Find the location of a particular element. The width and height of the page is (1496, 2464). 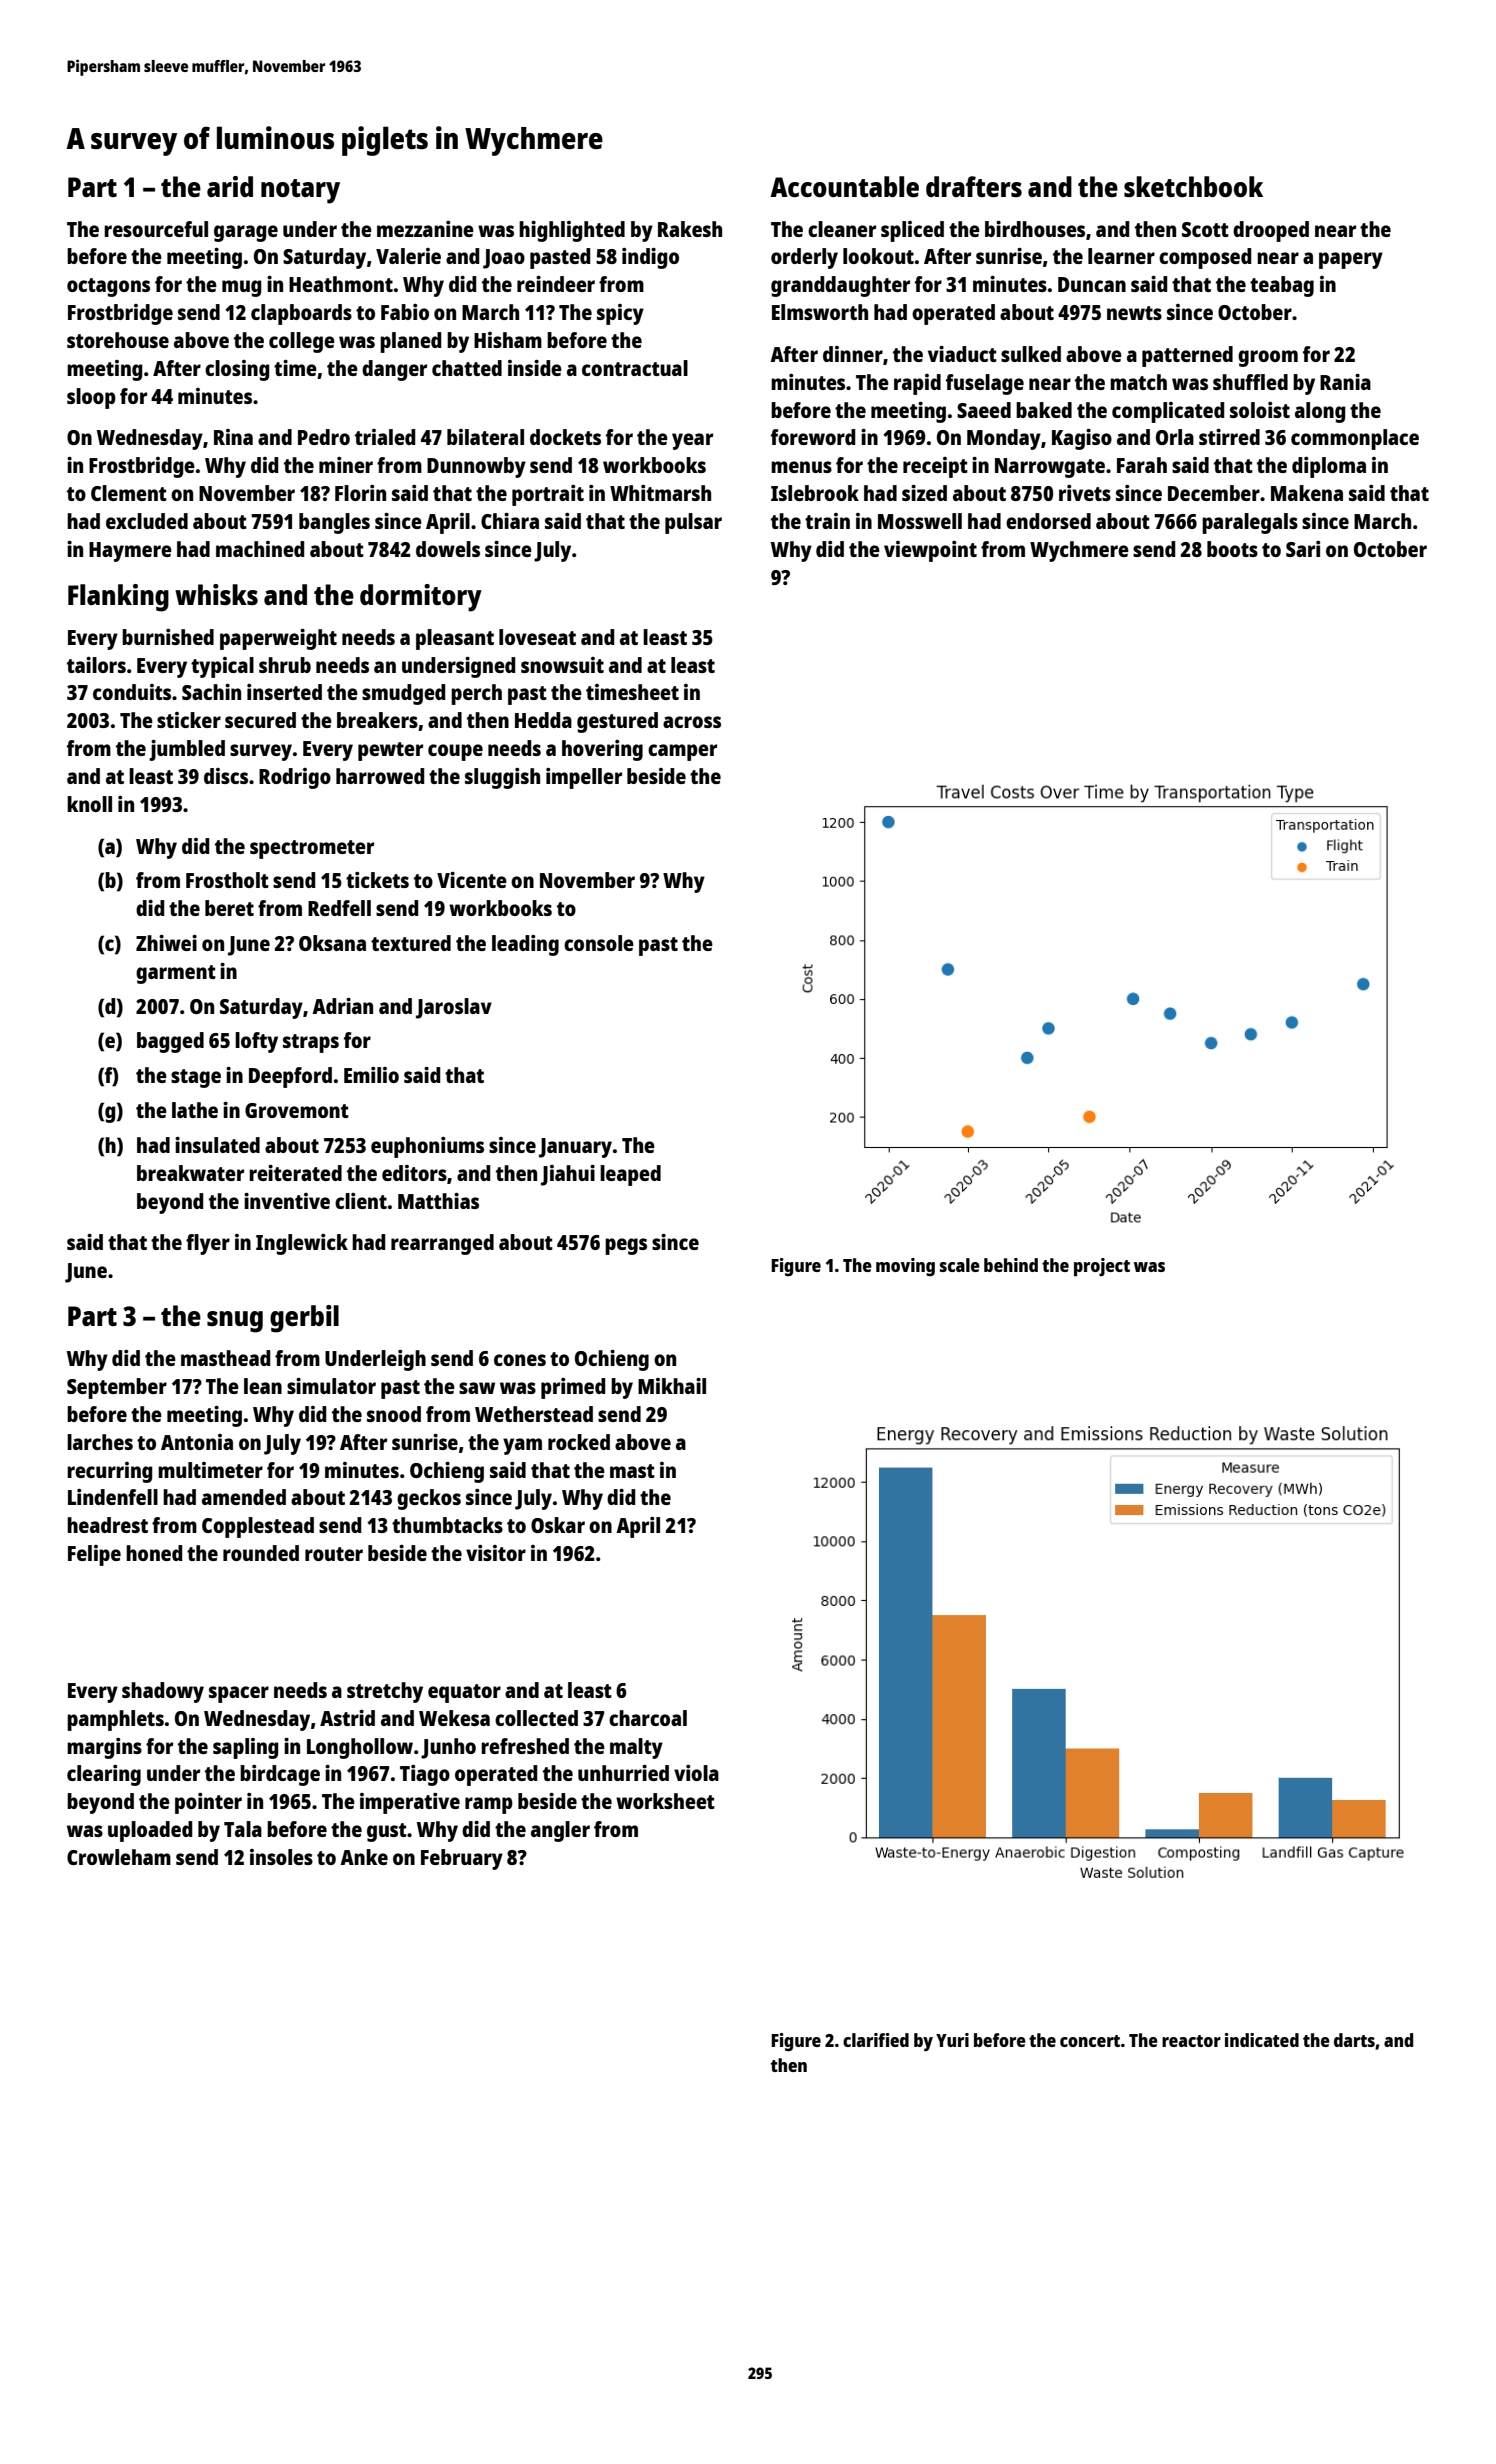

scale is located at coordinates (960, 1265).
